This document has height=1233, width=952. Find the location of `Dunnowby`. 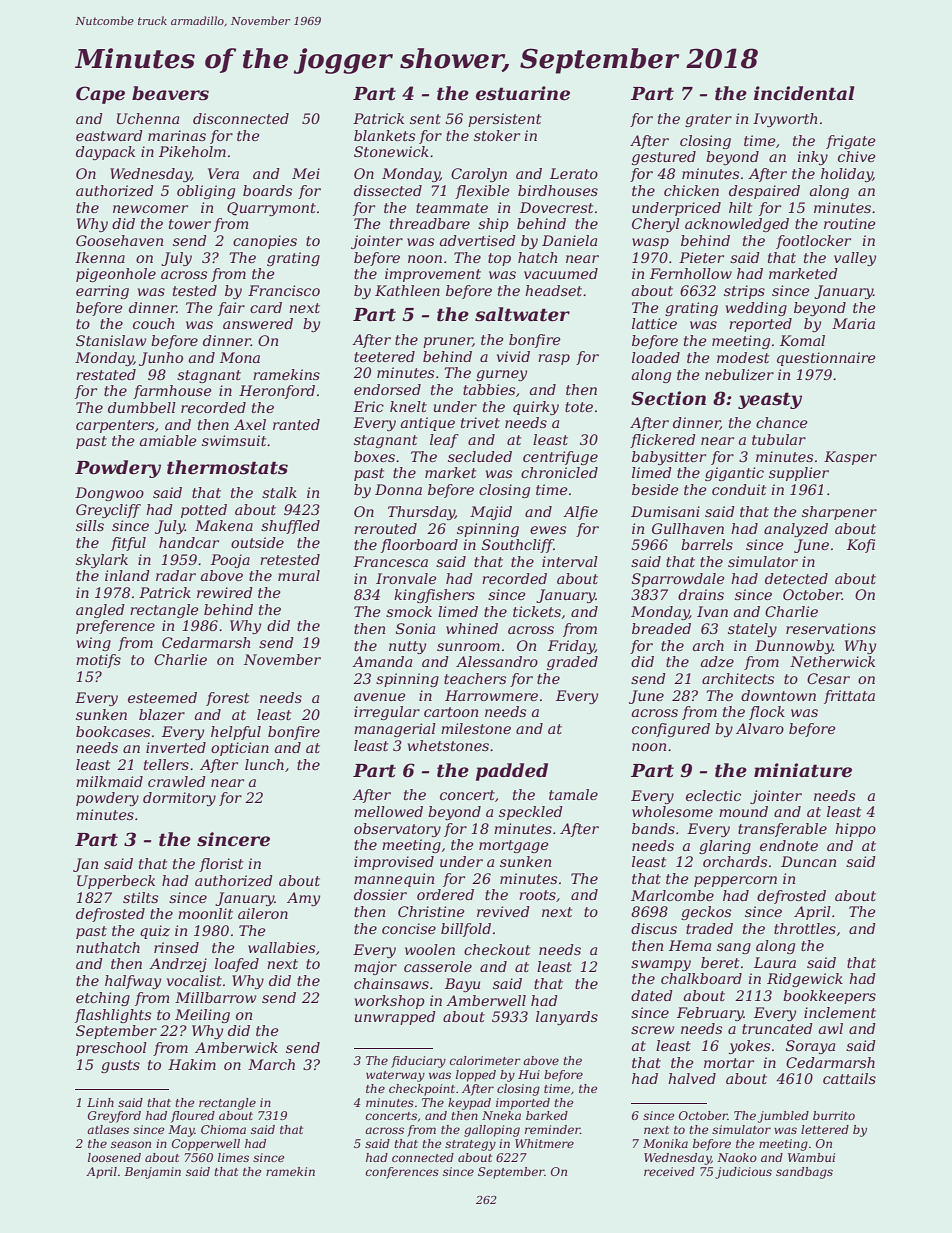

Dunnowby is located at coordinates (794, 647).
